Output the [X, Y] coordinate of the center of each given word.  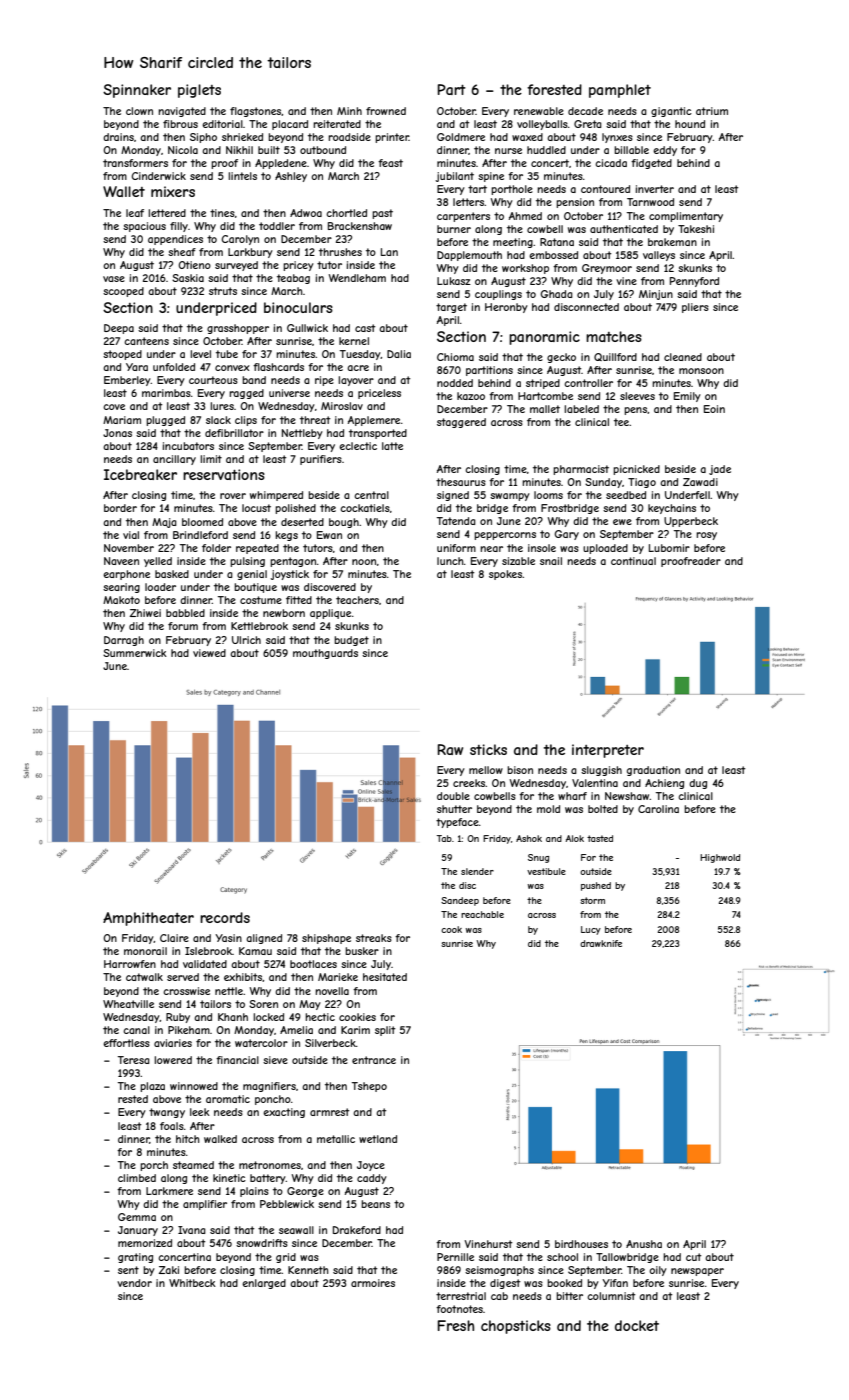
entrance [374, 1060]
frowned [386, 111]
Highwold [720, 858]
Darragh [124, 641]
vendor [134, 1283]
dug [698, 784]
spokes [505, 575]
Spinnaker [137, 91]
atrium [712, 111]
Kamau [255, 951]
